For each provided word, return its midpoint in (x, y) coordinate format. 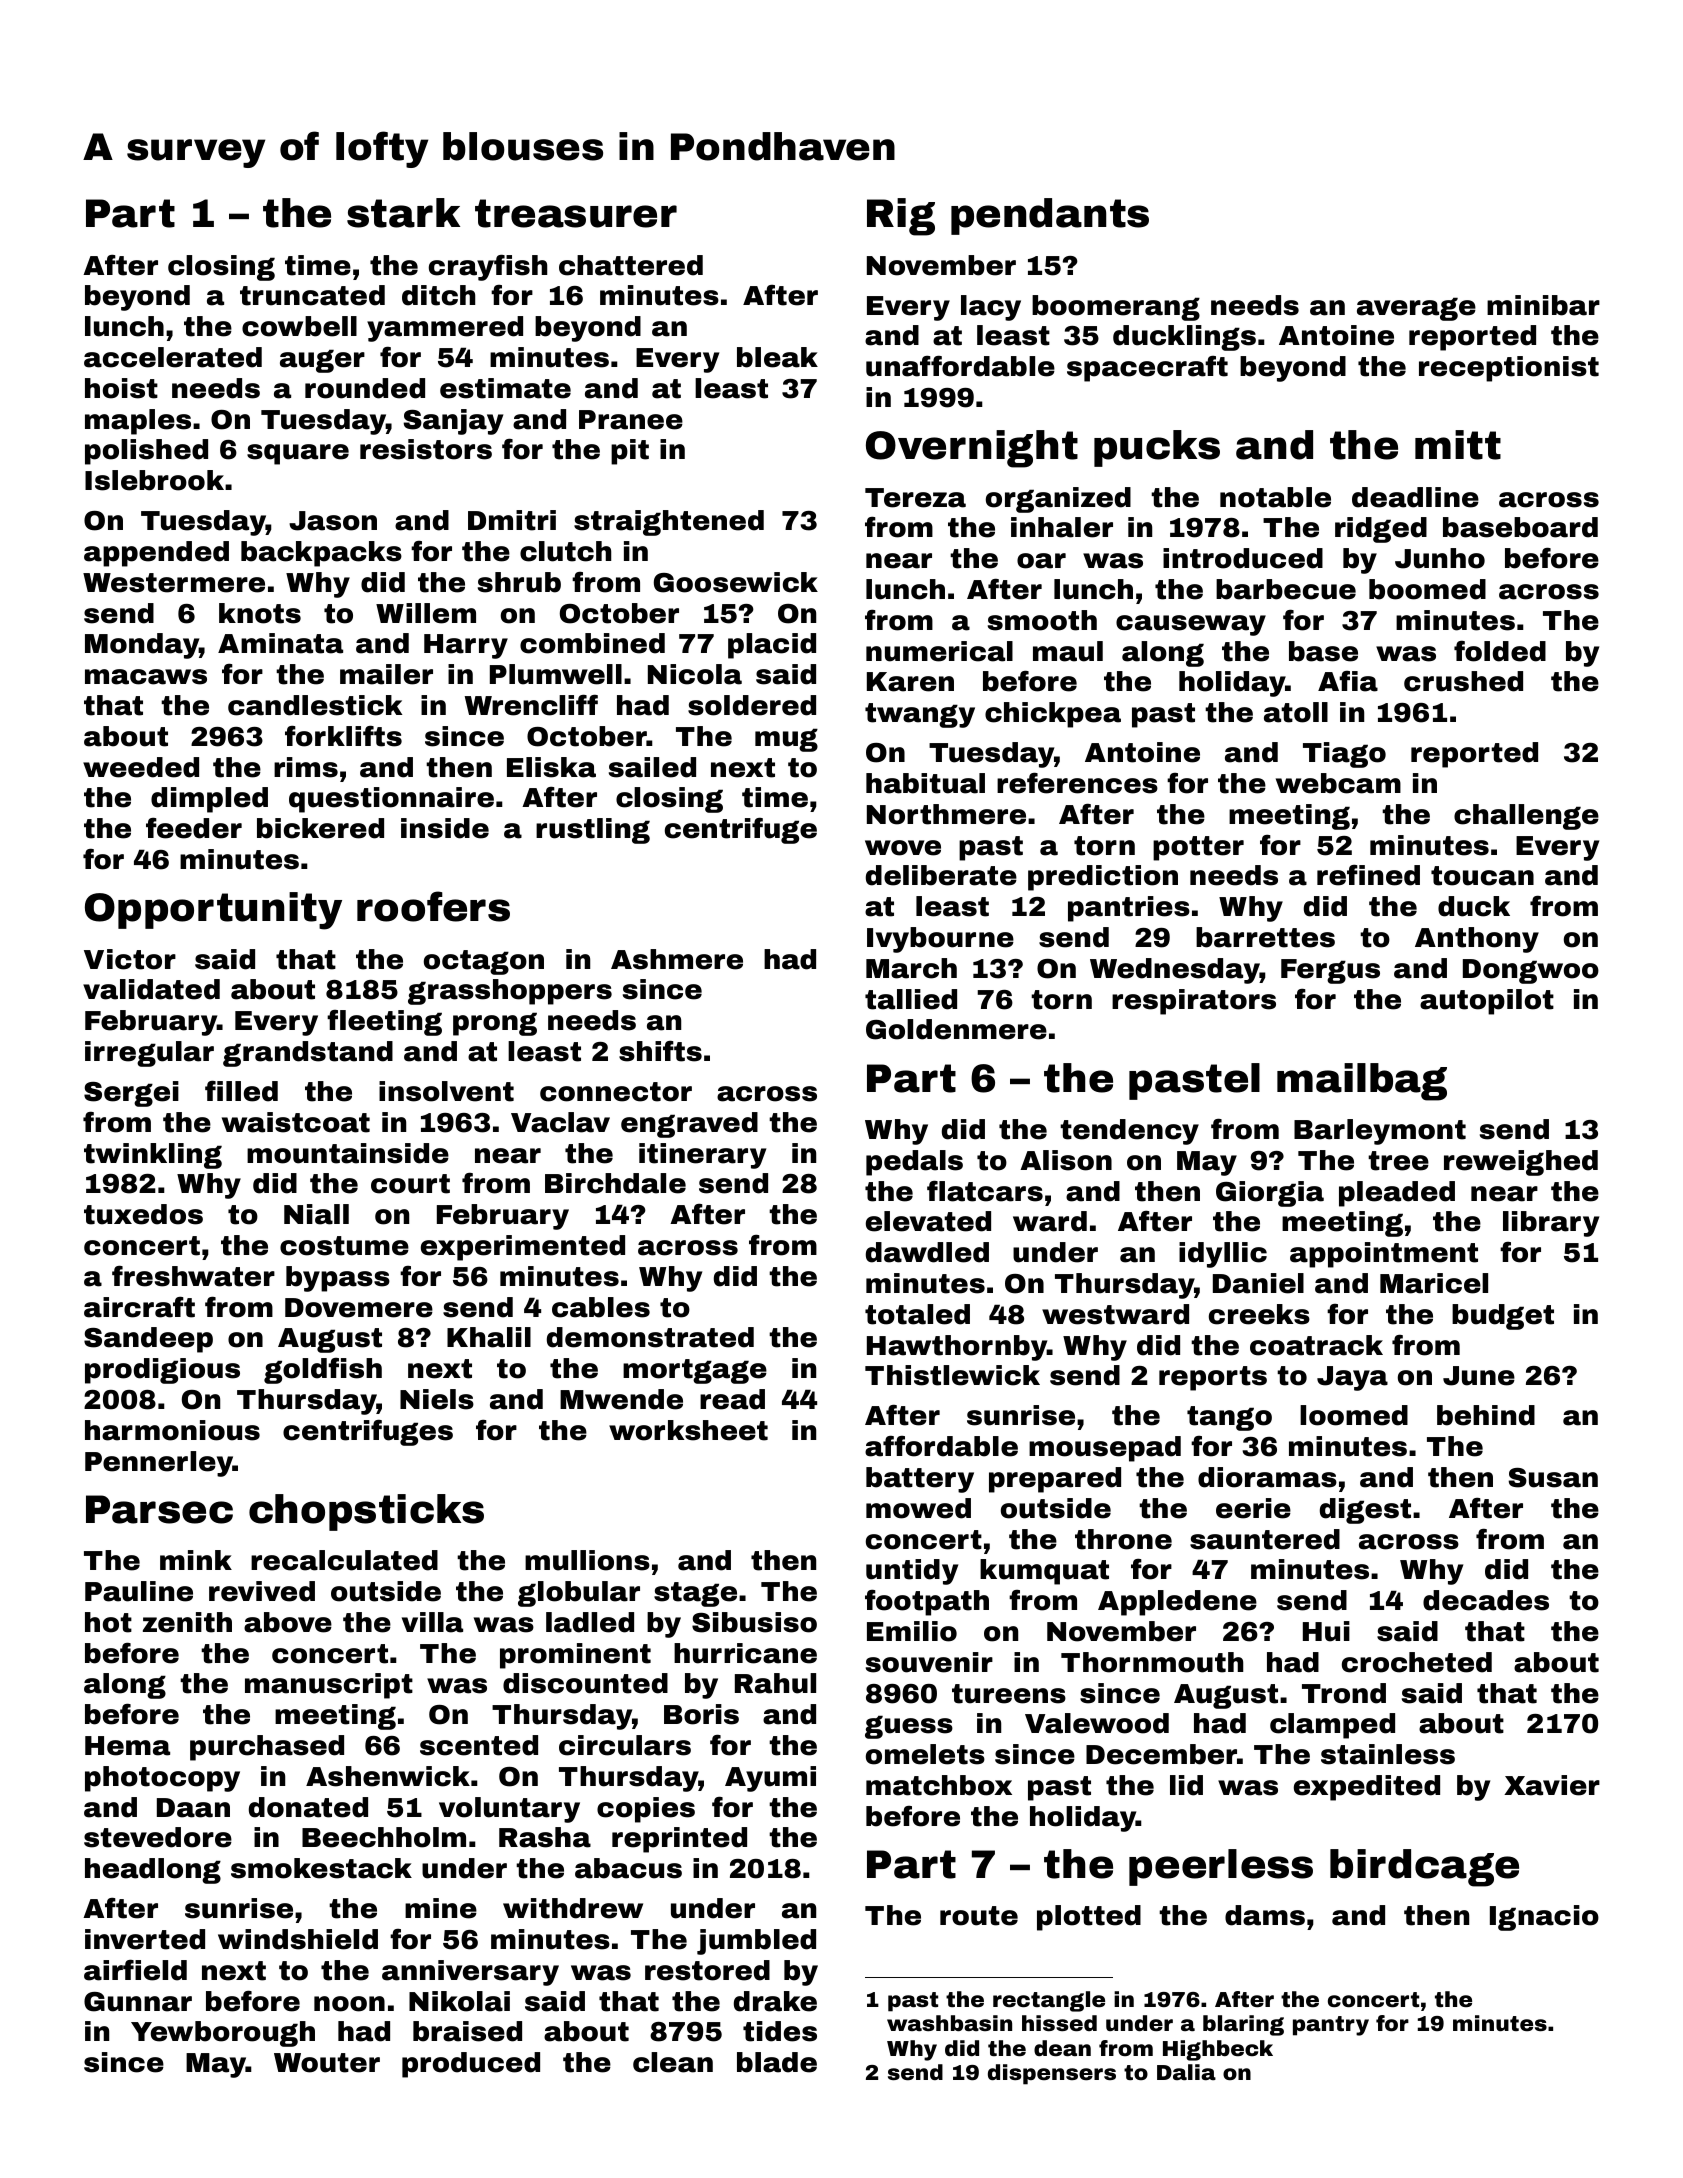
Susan (1553, 1478)
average (1416, 309)
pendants (1050, 216)
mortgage (695, 1371)
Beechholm (384, 1837)
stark (403, 213)
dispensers (1052, 2074)
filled (241, 1091)
